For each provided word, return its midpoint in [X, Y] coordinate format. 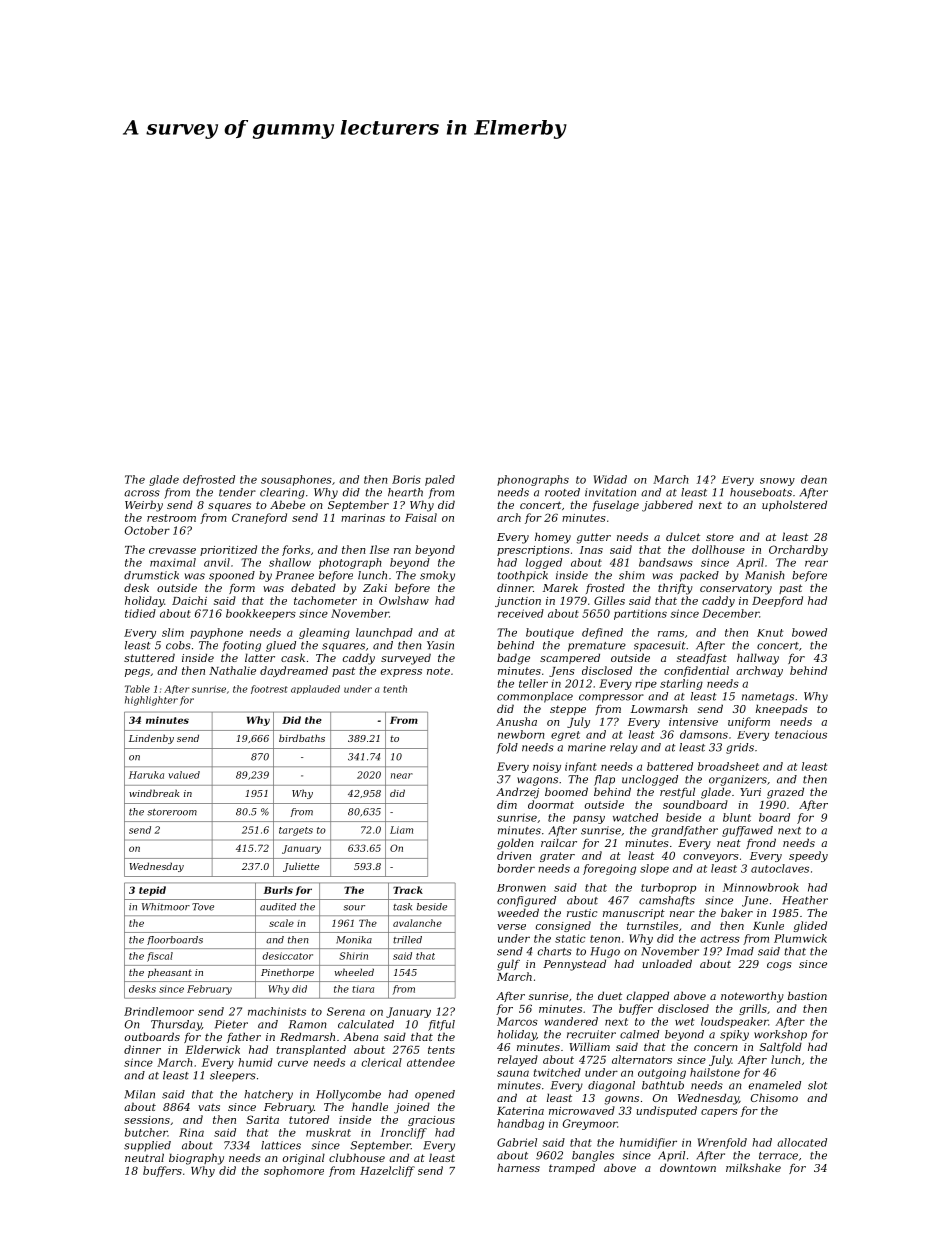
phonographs [533, 480]
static [570, 938]
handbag [520, 1124]
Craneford [259, 518]
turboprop [668, 888]
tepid [152, 891]
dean [814, 479]
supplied [147, 1146]
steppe [568, 710]
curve [293, 1063]
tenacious [801, 734]
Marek [560, 587]
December [730, 613]
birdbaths [302, 738]
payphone [216, 633]
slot [817, 1085]
